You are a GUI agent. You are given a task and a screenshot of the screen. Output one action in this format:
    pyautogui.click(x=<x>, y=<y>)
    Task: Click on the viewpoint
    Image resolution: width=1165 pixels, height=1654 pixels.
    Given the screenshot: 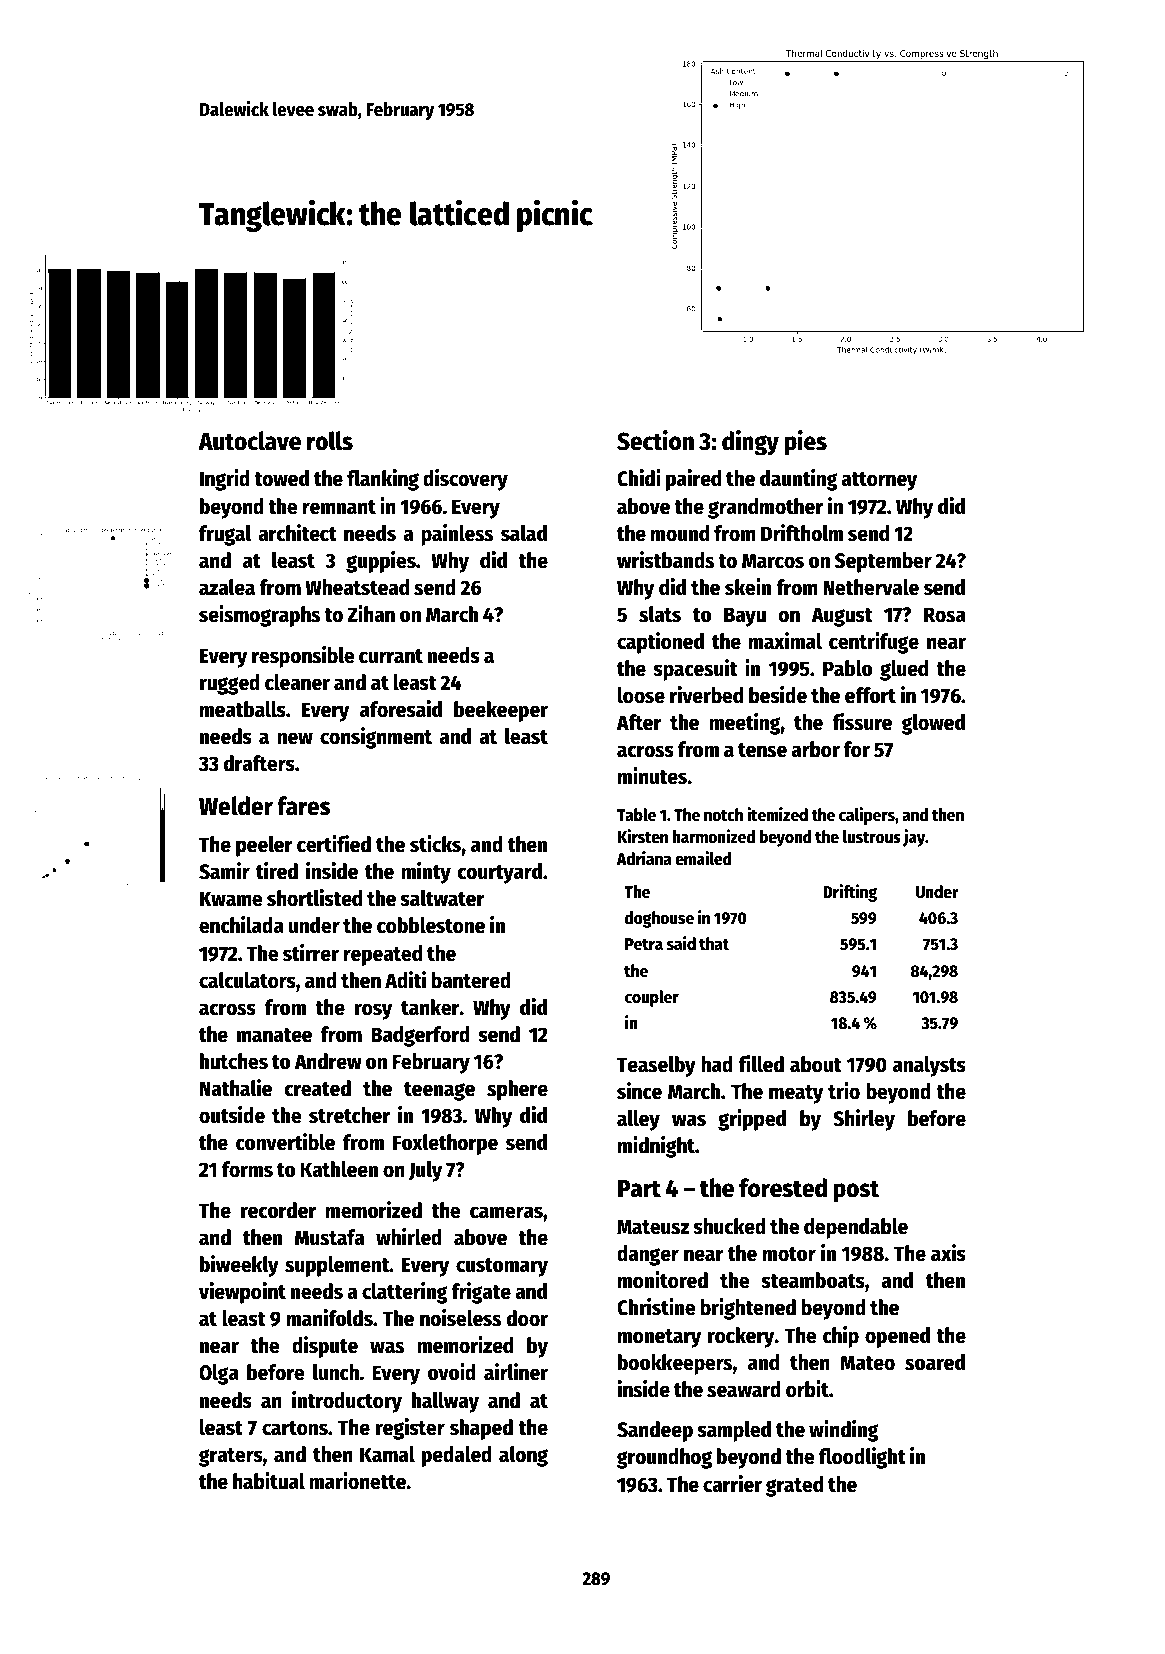 What is the action you would take?
    pyautogui.click(x=242, y=1293)
